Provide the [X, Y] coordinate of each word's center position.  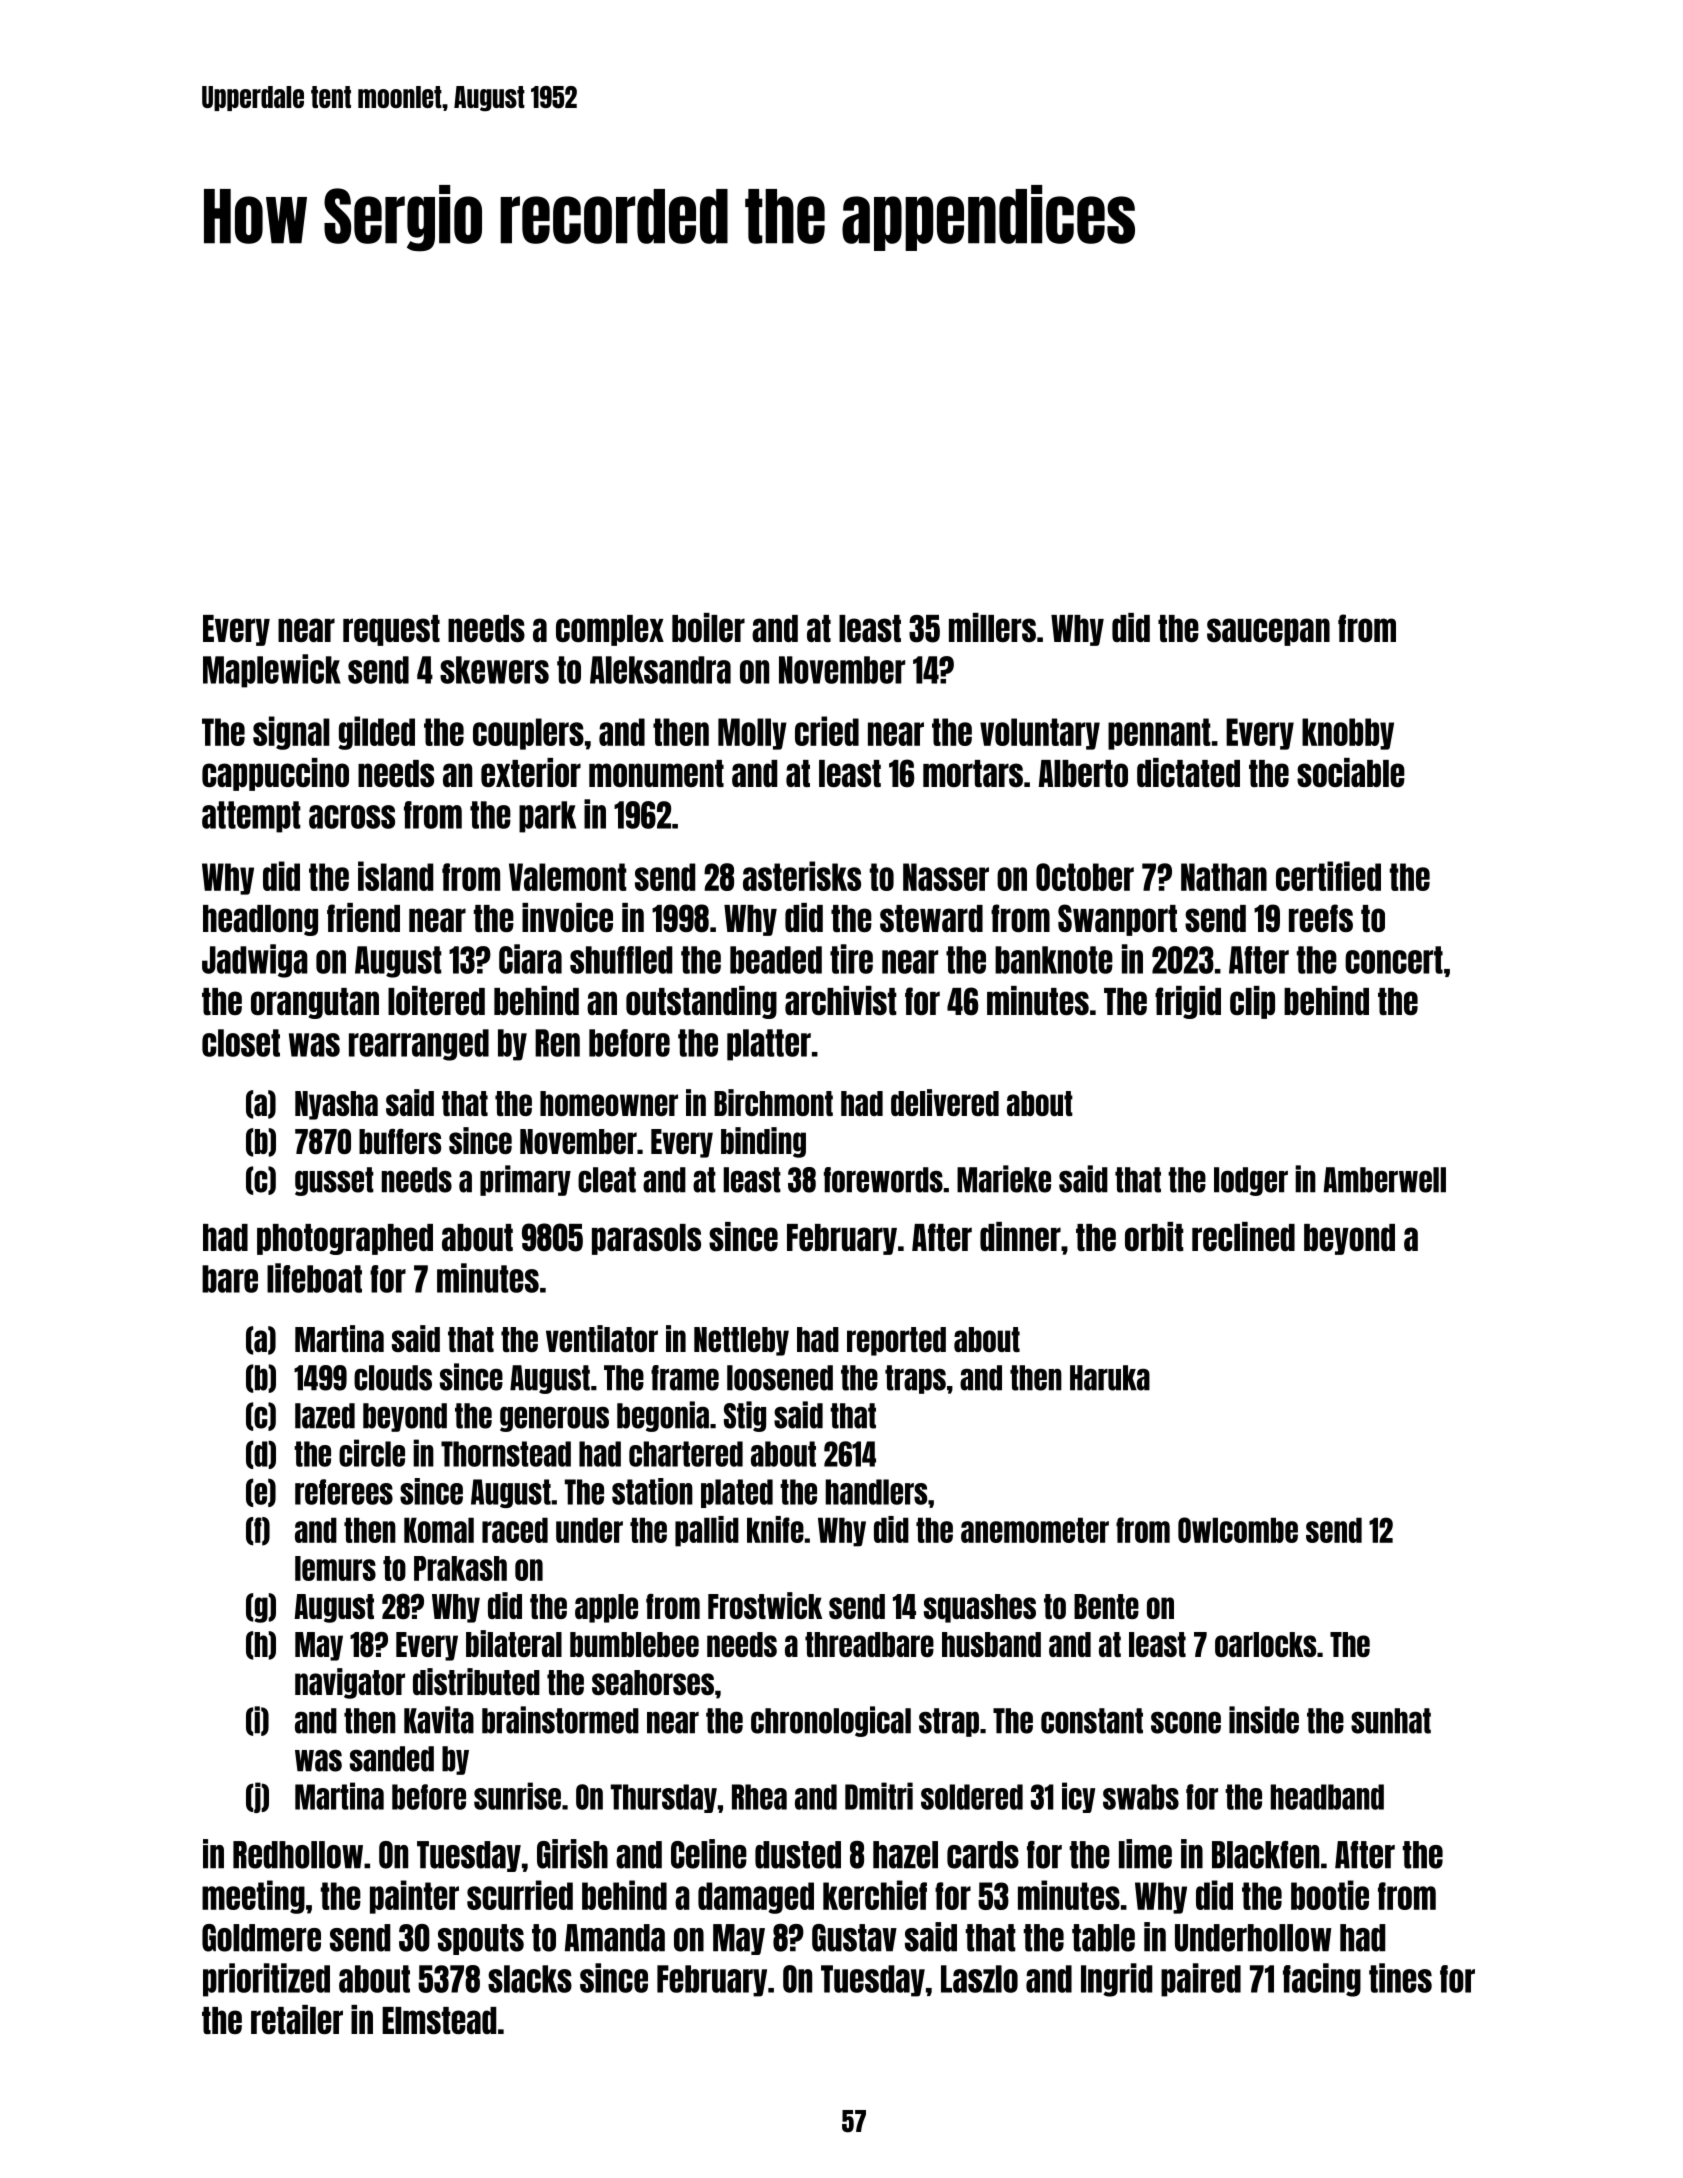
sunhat [1391, 1721]
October [1085, 877]
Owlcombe [1238, 1530]
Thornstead [506, 1454]
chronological [831, 1721]
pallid [707, 1531]
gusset [334, 1181]
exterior [531, 772]
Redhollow [298, 1855]
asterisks [802, 876]
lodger [1251, 1181]
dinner [1020, 1236]
